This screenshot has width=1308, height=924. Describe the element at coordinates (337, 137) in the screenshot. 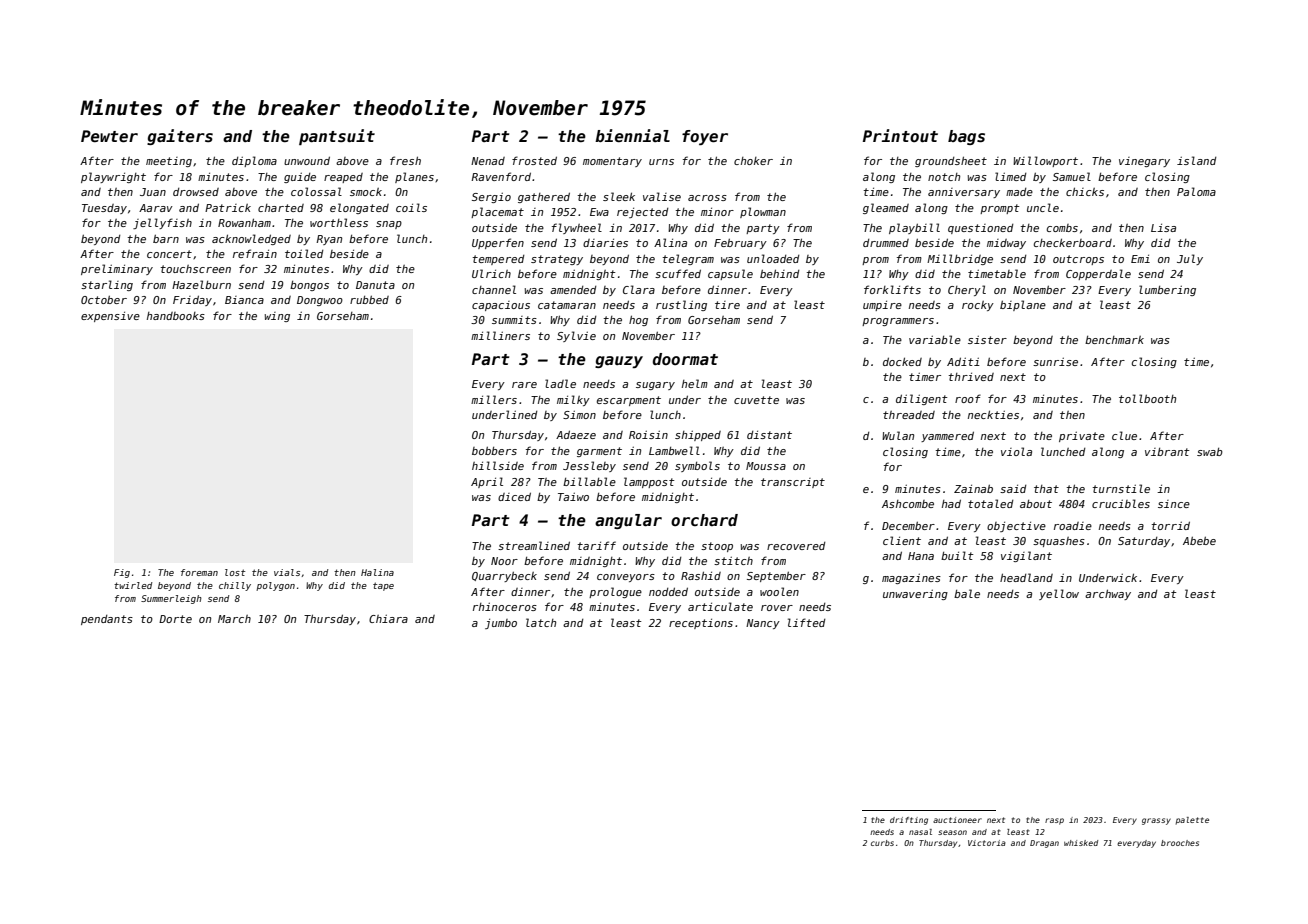

I see `pantsuit` at that location.
